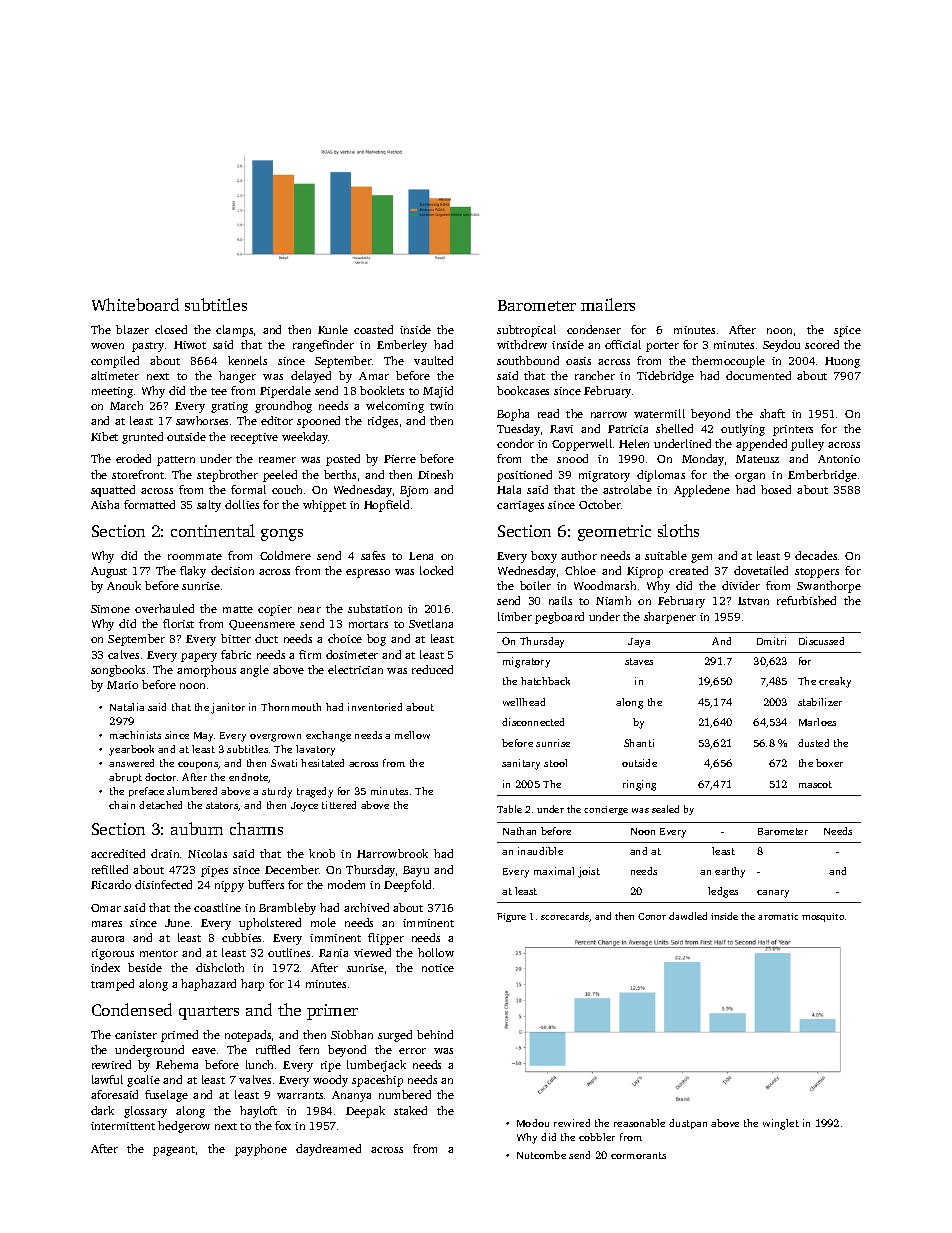  What do you see at coordinates (435, 1034) in the screenshot?
I see `behind` at bounding box center [435, 1034].
